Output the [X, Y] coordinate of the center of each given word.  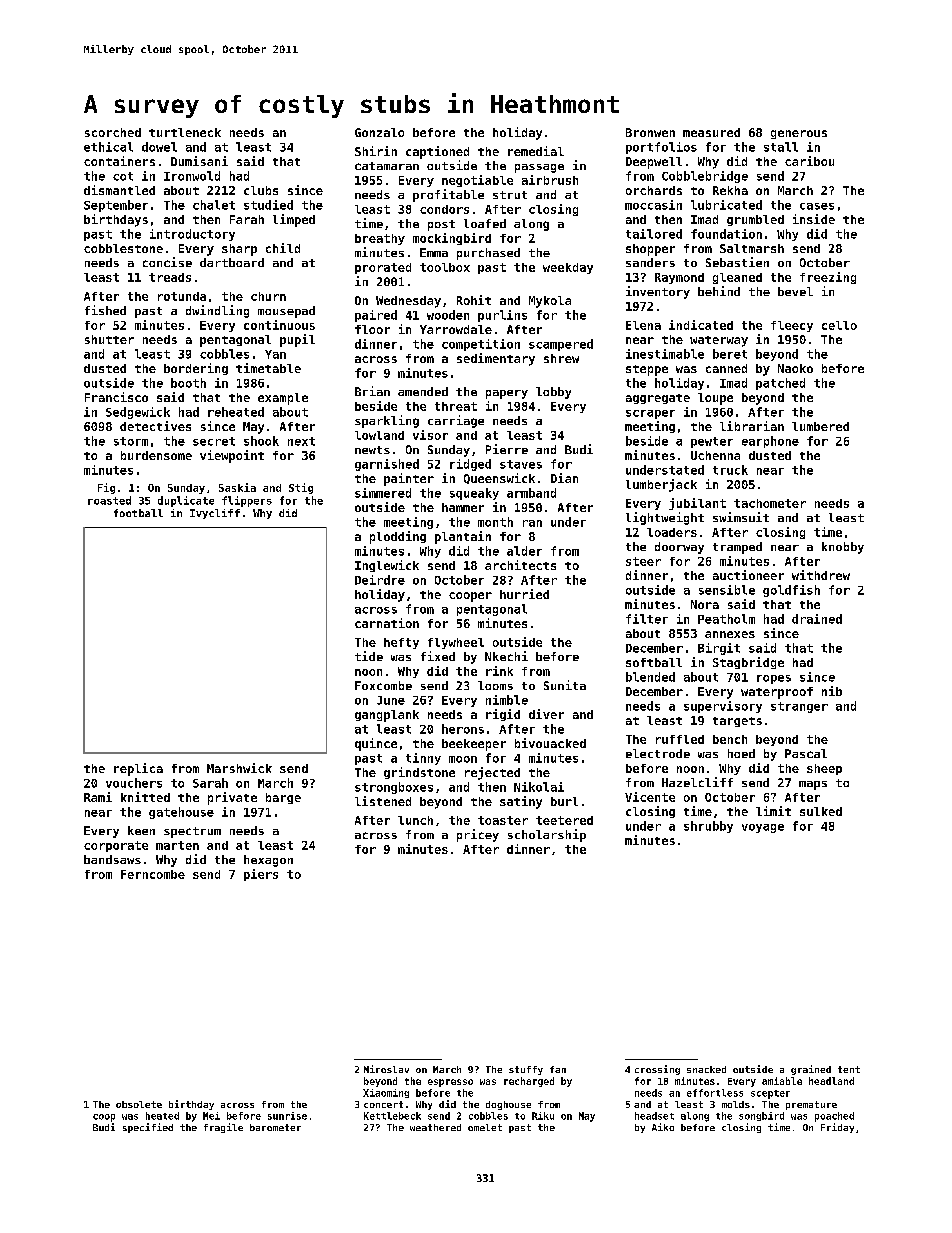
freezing [828, 278]
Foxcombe [383, 685]
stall [781, 147]
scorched [113, 132]
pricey [478, 835]
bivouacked [550, 743]
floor [372, 329]
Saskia [237, 487]
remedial [536, 151]
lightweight [665, 518]
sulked [821, 811]
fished [105, 310]
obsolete [139, 1104]
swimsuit [741, 517]
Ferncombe [153, 874]
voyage [763, 828]
